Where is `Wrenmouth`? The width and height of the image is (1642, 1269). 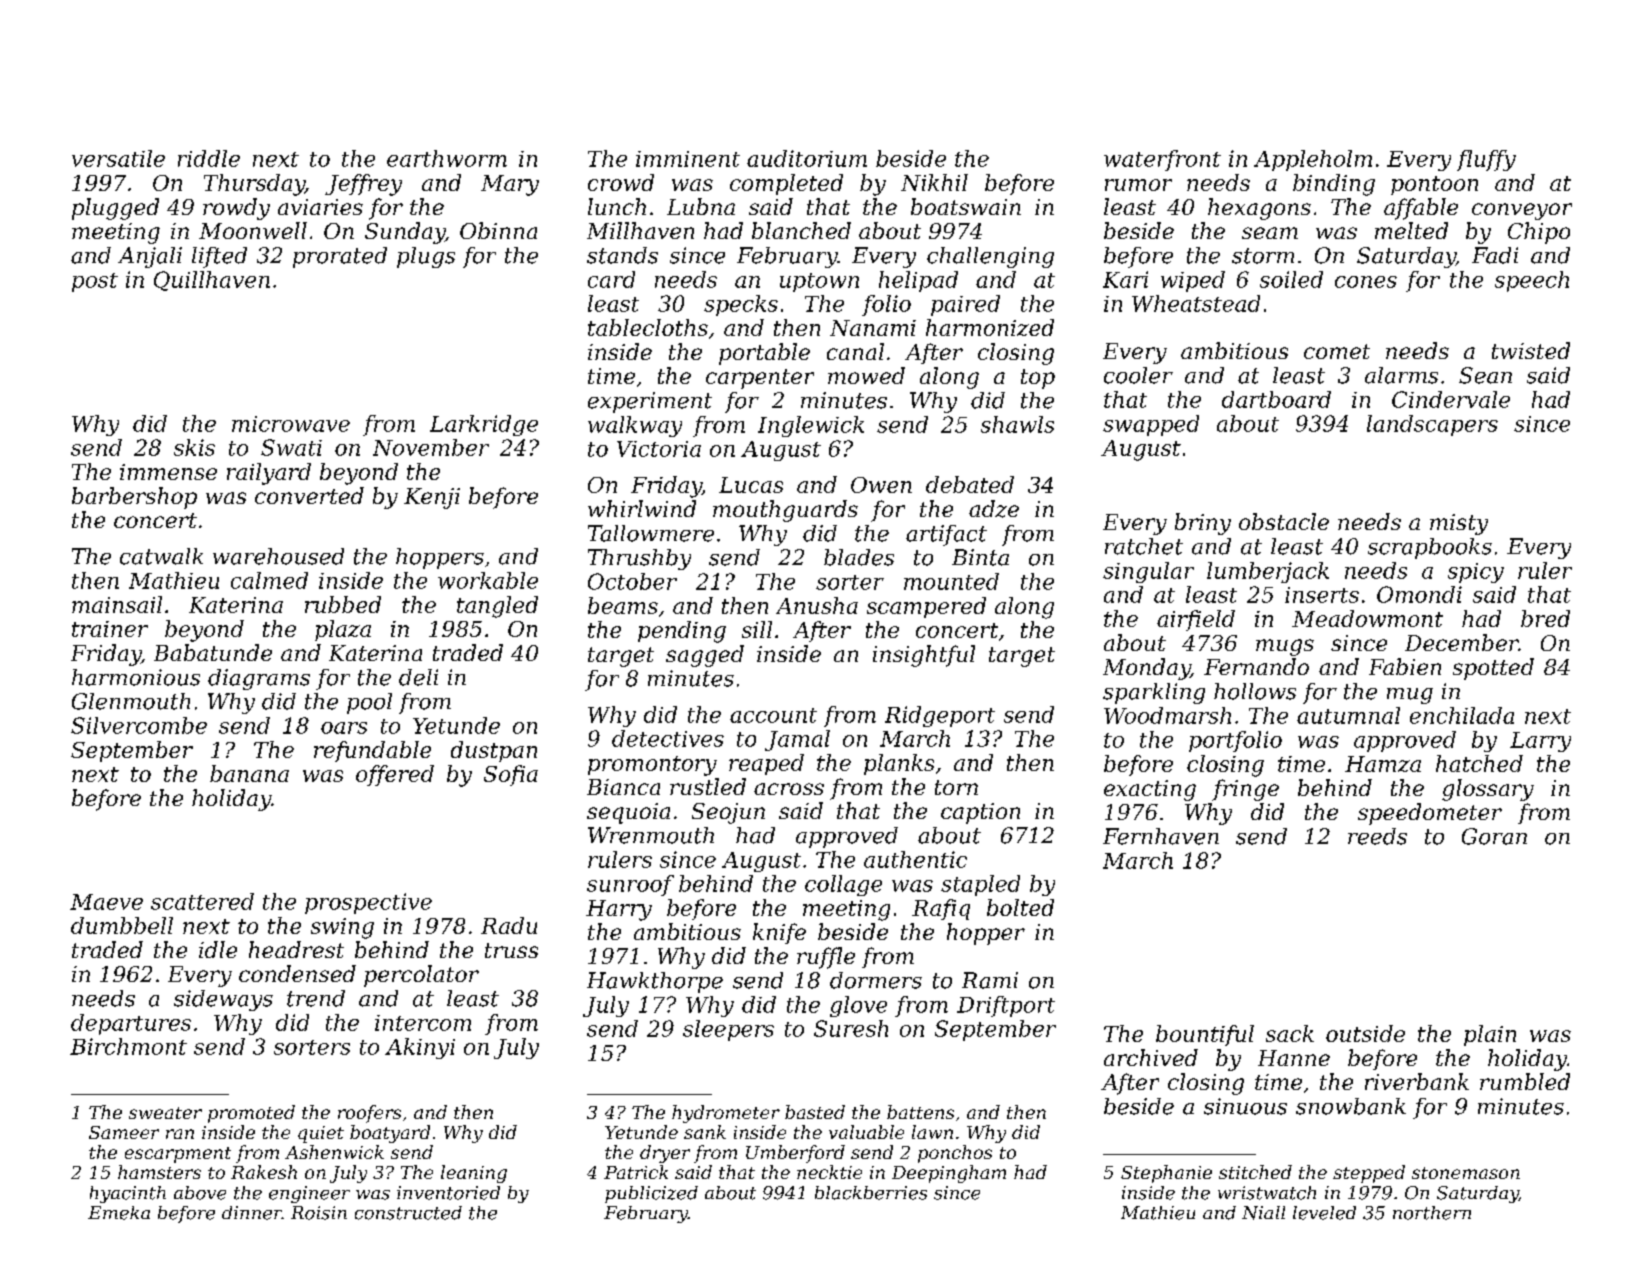
Wrenmouth is located at coordinates (651, 835).
